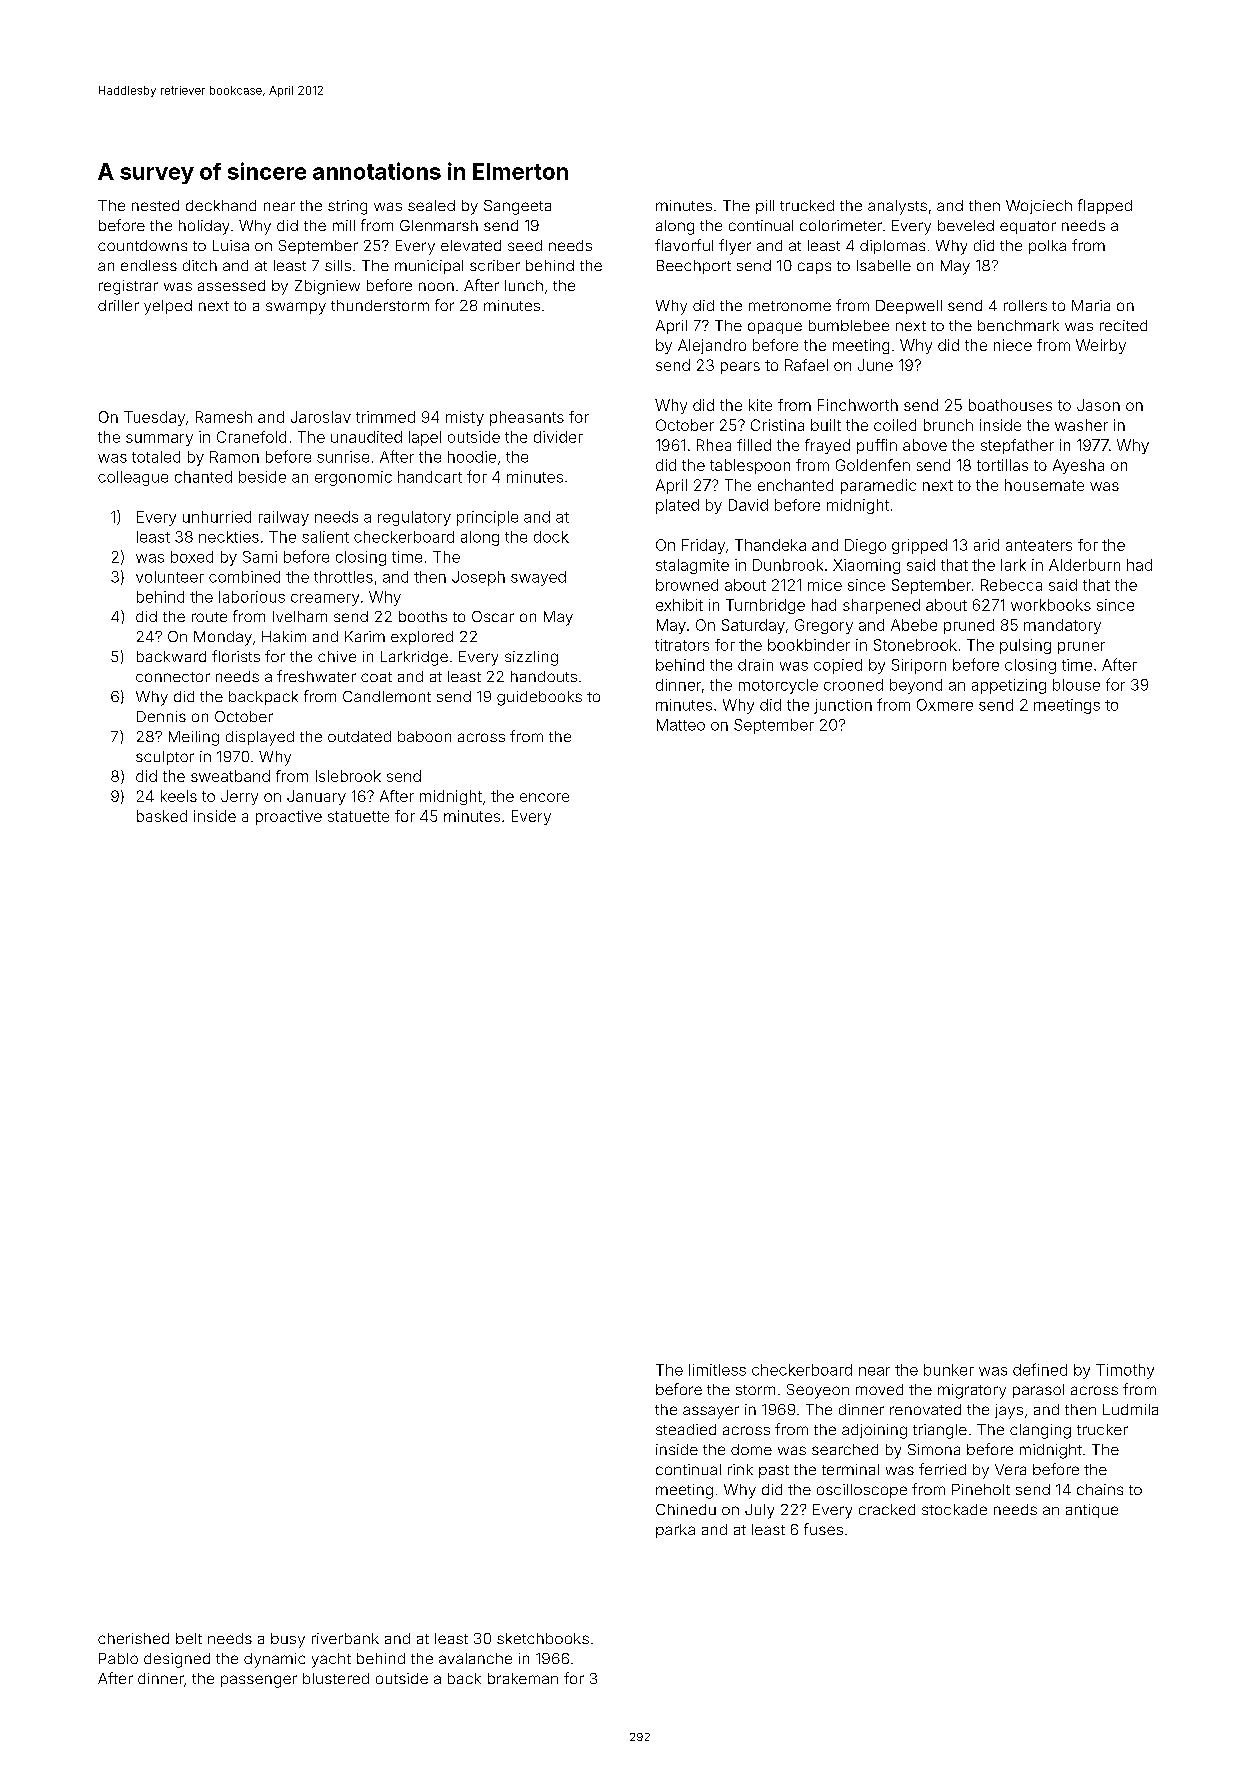 Image resolution: width=1258 pixels, height=1779 pixels. Describe the element at coordinates (717, 1370) in the screenshot. I see `limitless` at that location.
